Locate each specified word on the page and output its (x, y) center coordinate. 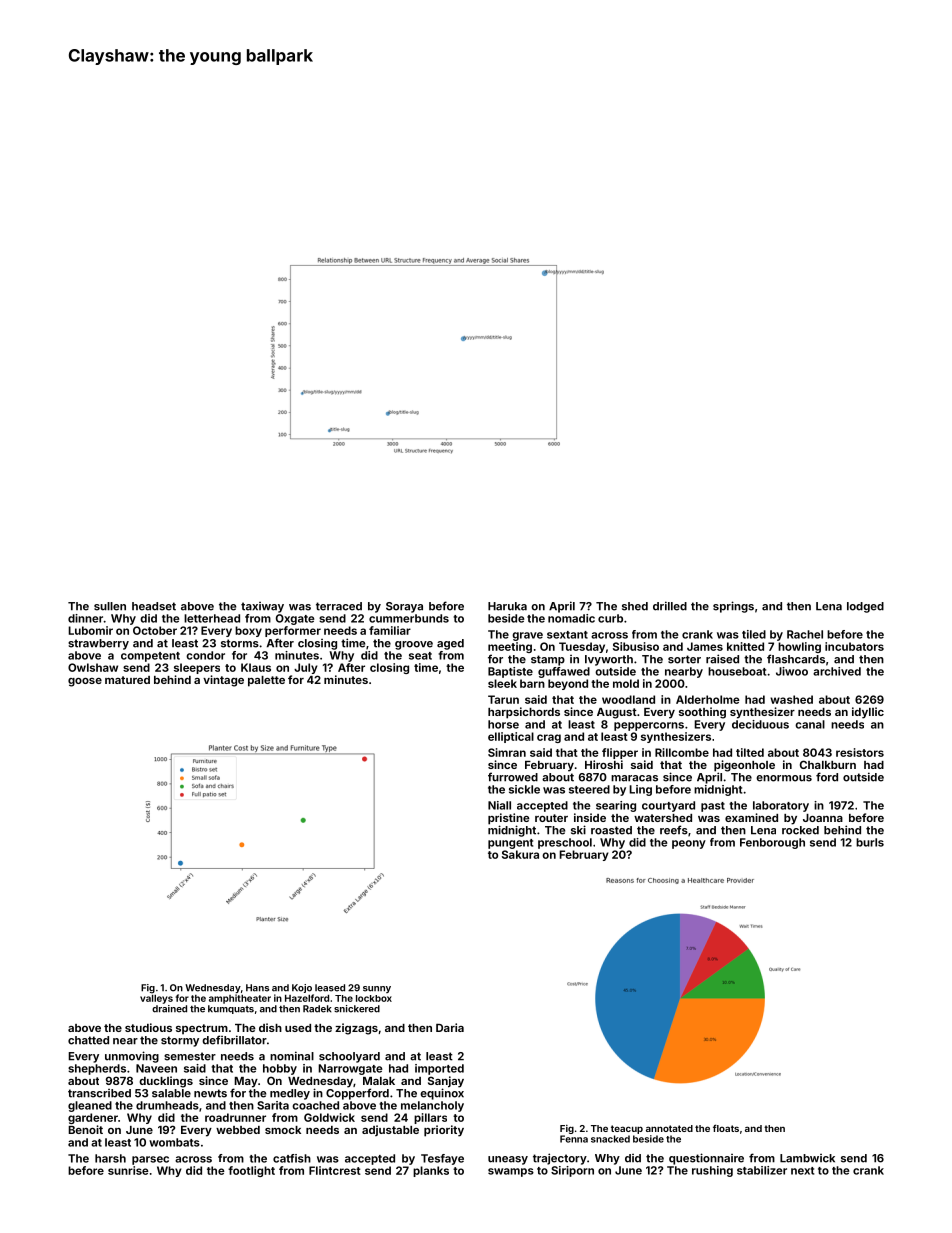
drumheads (167, 1105)
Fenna (574, 1139)
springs (733, 607)
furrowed (513, 777)
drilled (670, 606)
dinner (85, 618)
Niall (499, 805)
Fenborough (772, 843)
